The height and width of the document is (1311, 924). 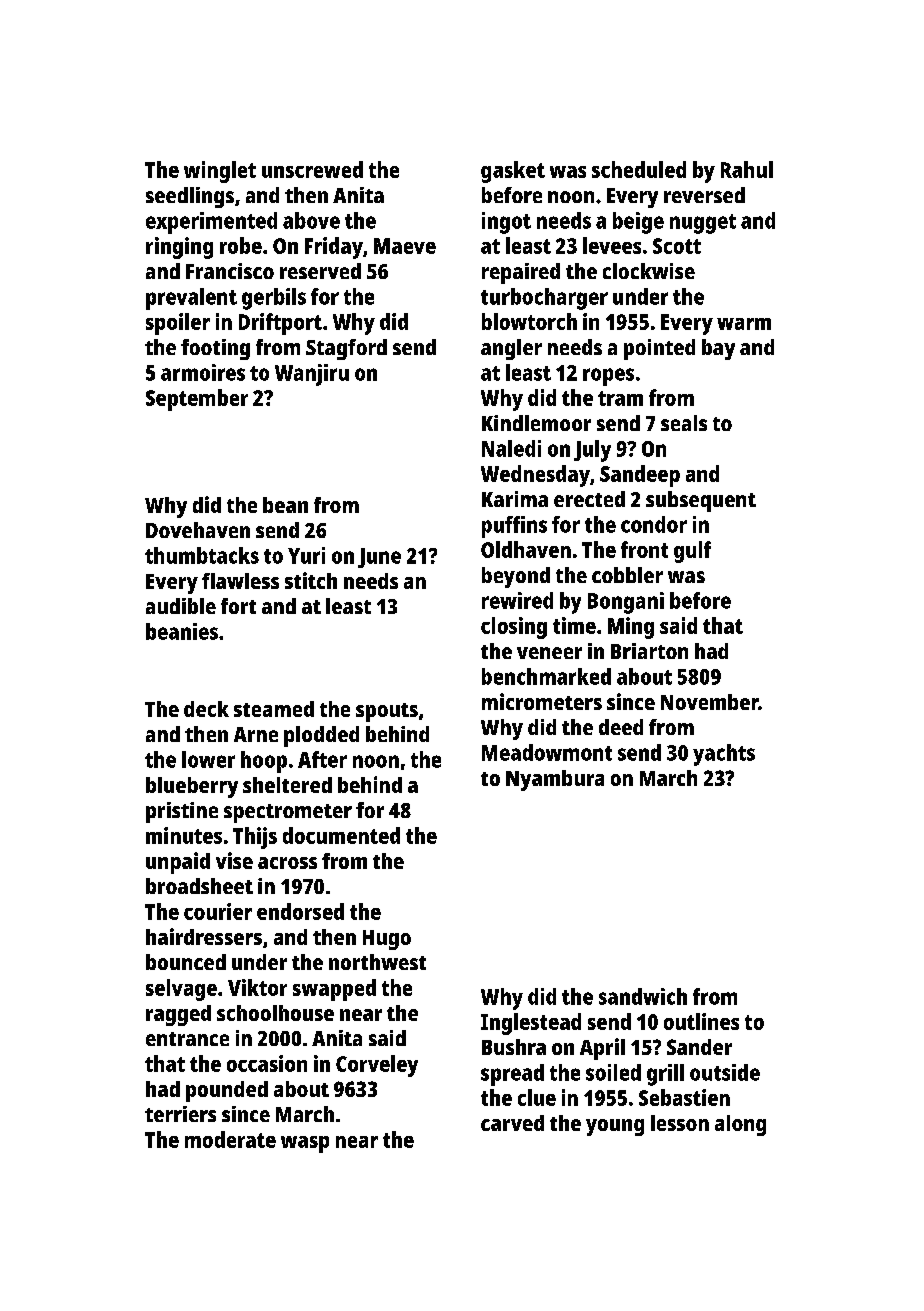 I want to click on beyond, so click(x=516, y=577).
